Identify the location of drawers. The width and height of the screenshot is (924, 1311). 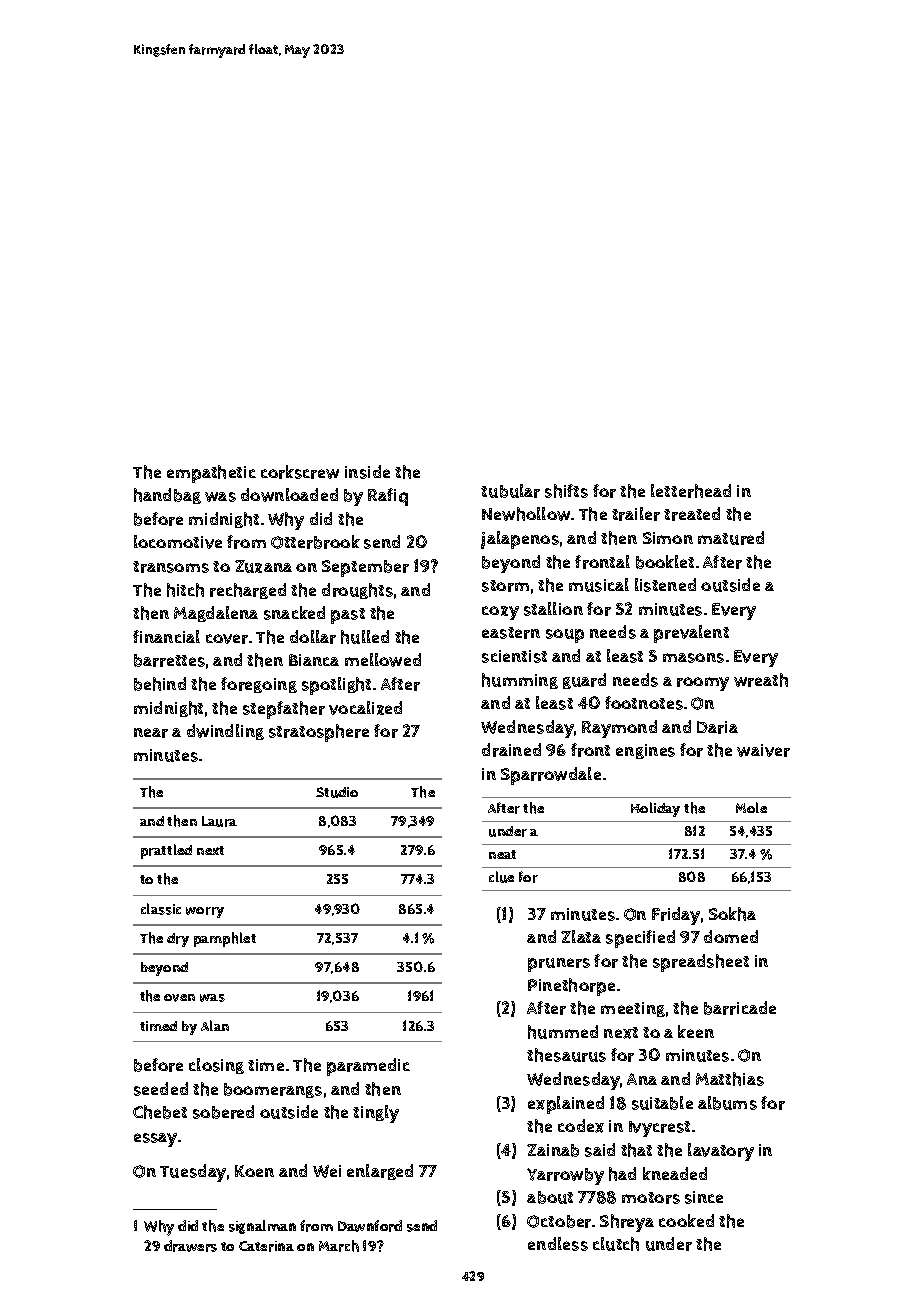
(190, 1246).
